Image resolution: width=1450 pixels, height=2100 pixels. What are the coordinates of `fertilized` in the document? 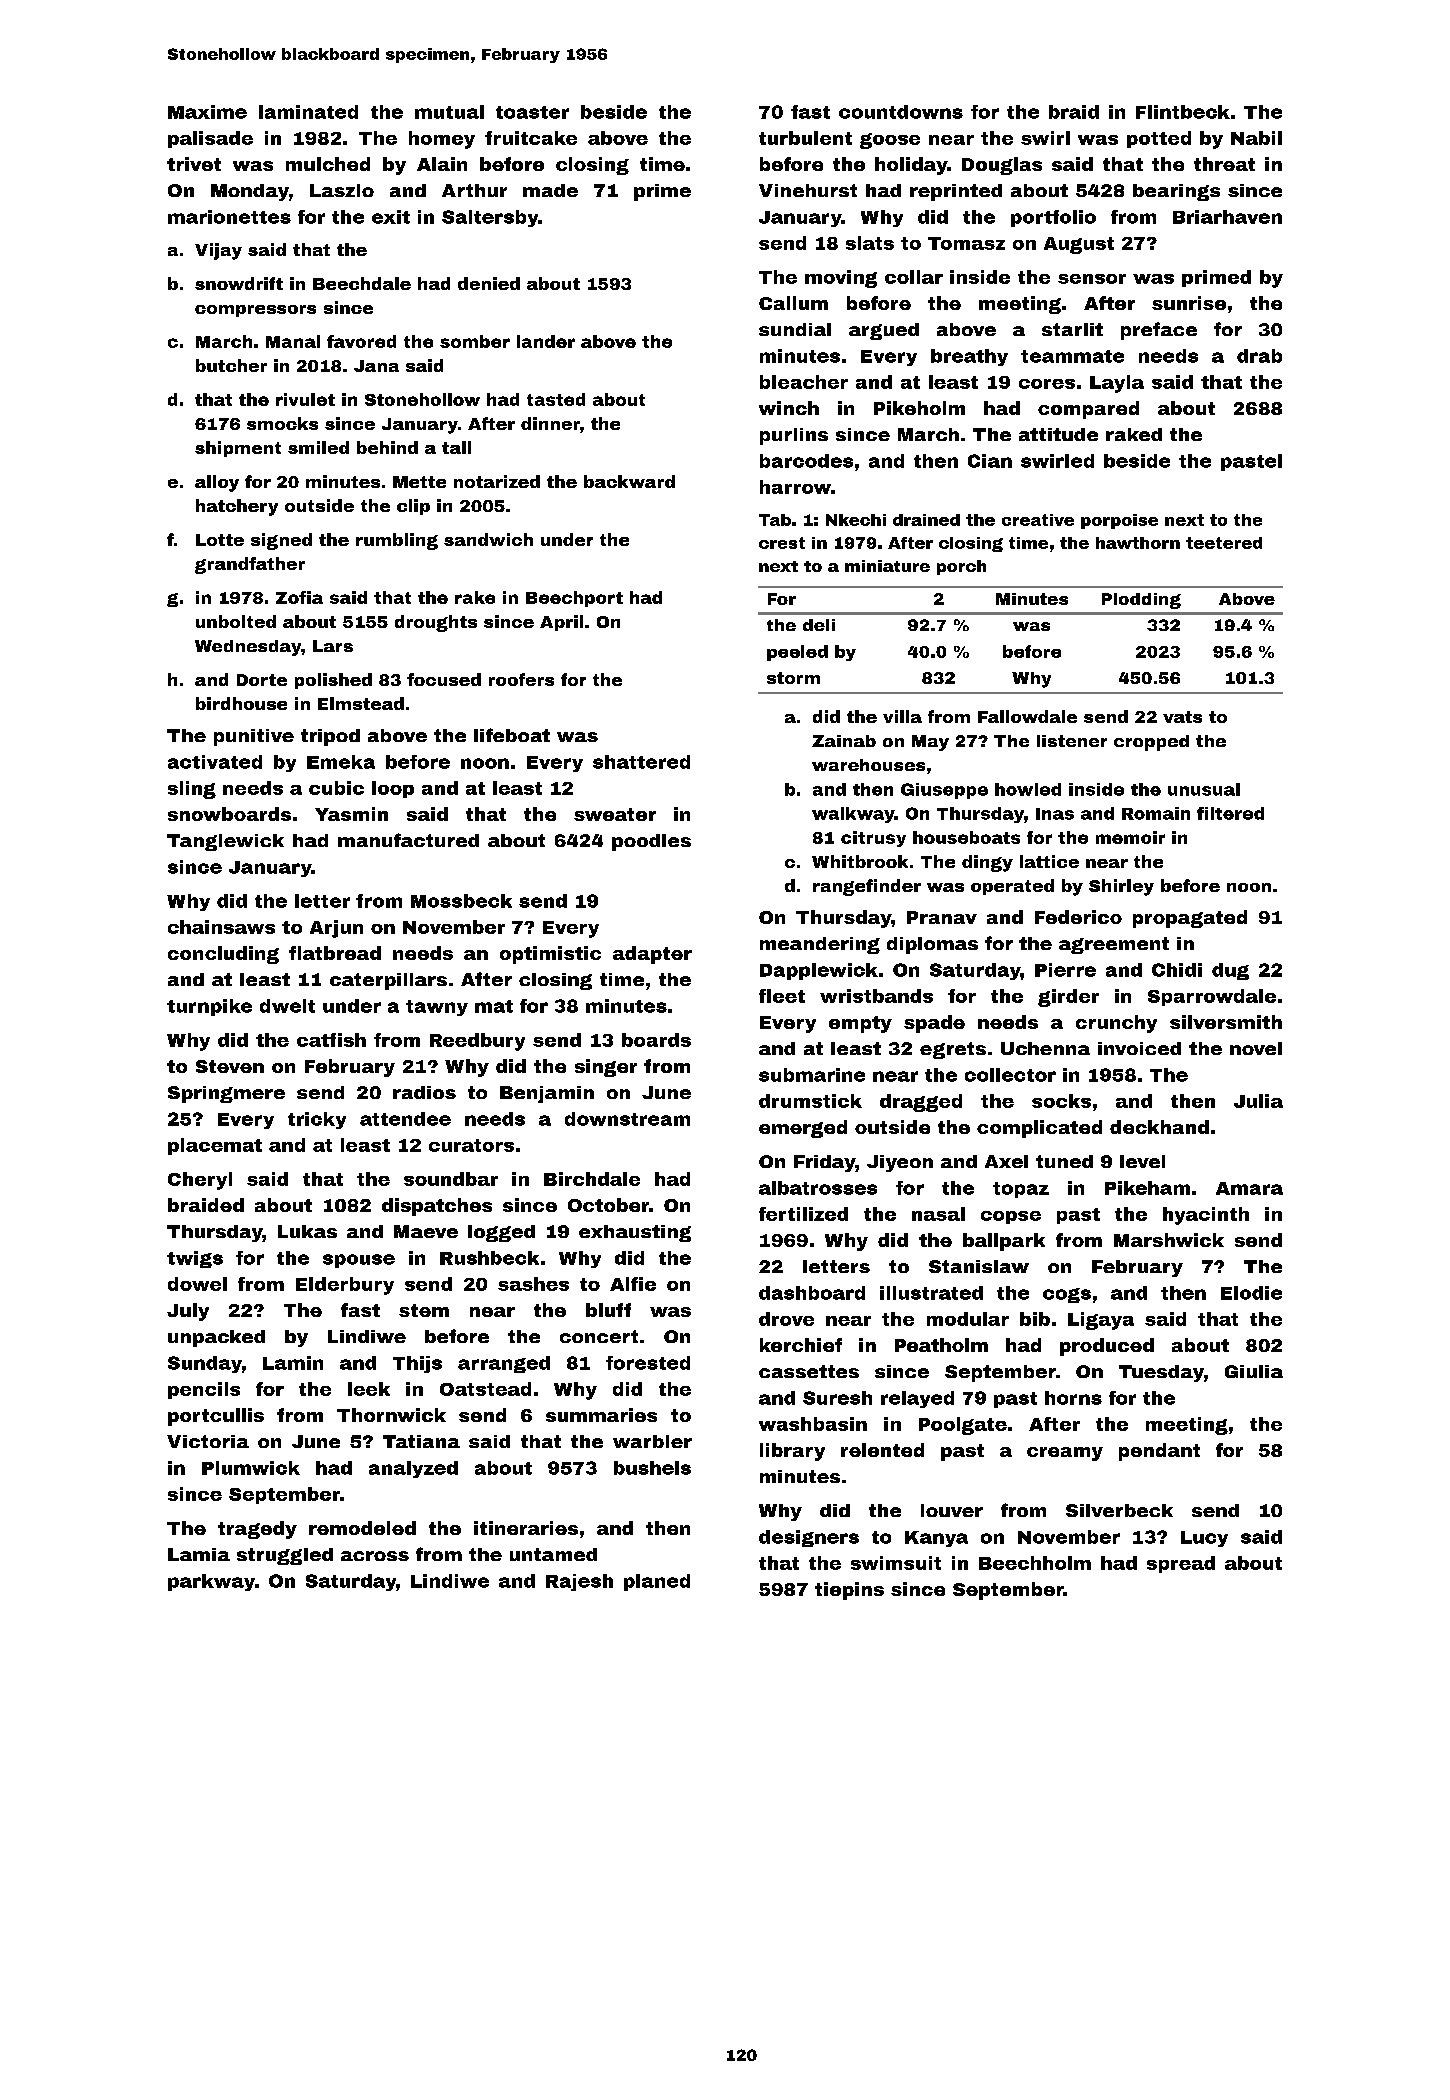 It's located at (803, 1214).
